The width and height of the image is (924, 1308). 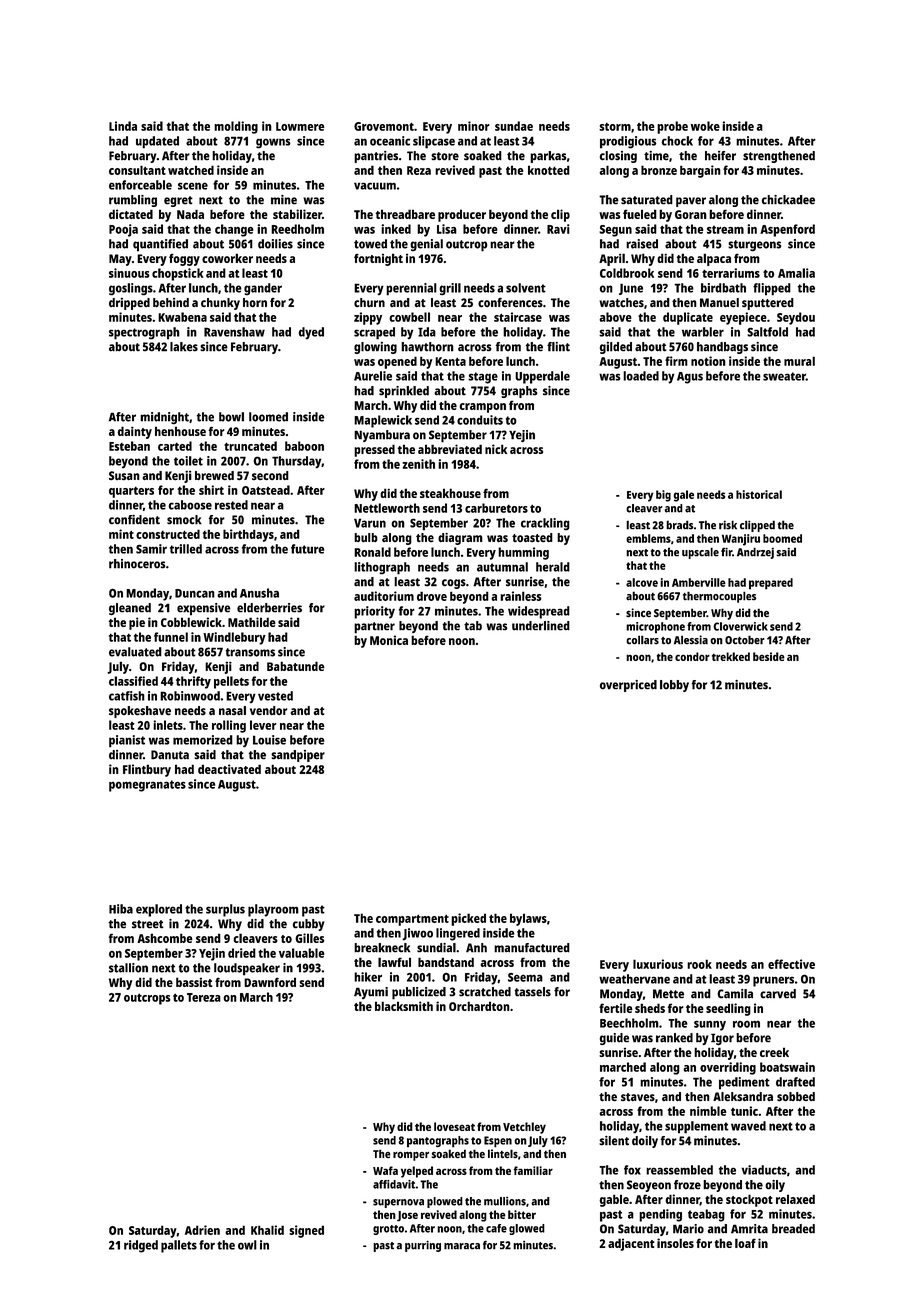 What do you see at coordinates (791, 964) in the image?
I see `effective` at bounding box center [791, 964].
